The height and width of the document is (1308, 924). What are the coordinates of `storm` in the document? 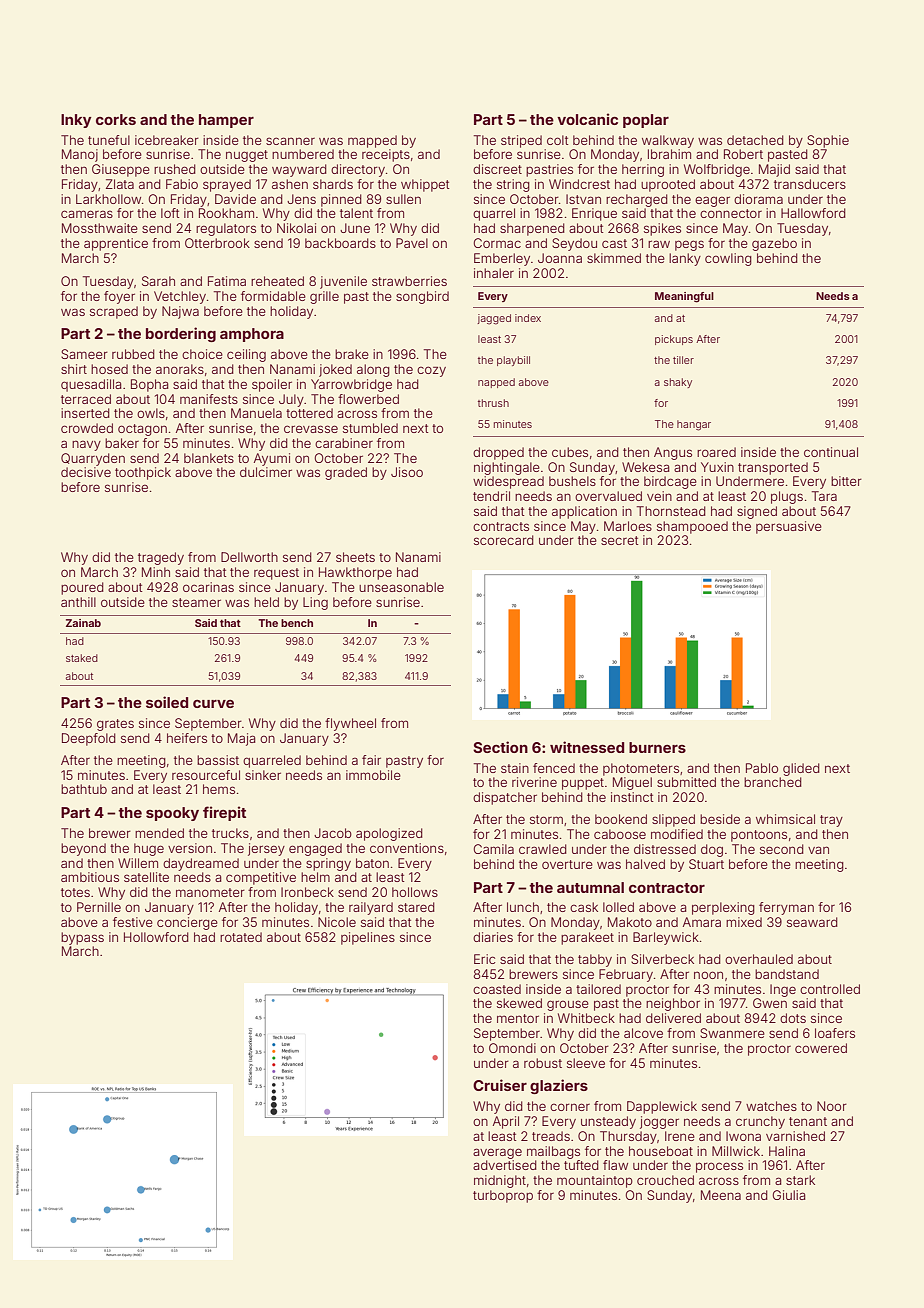 It's located at (546, 819).
